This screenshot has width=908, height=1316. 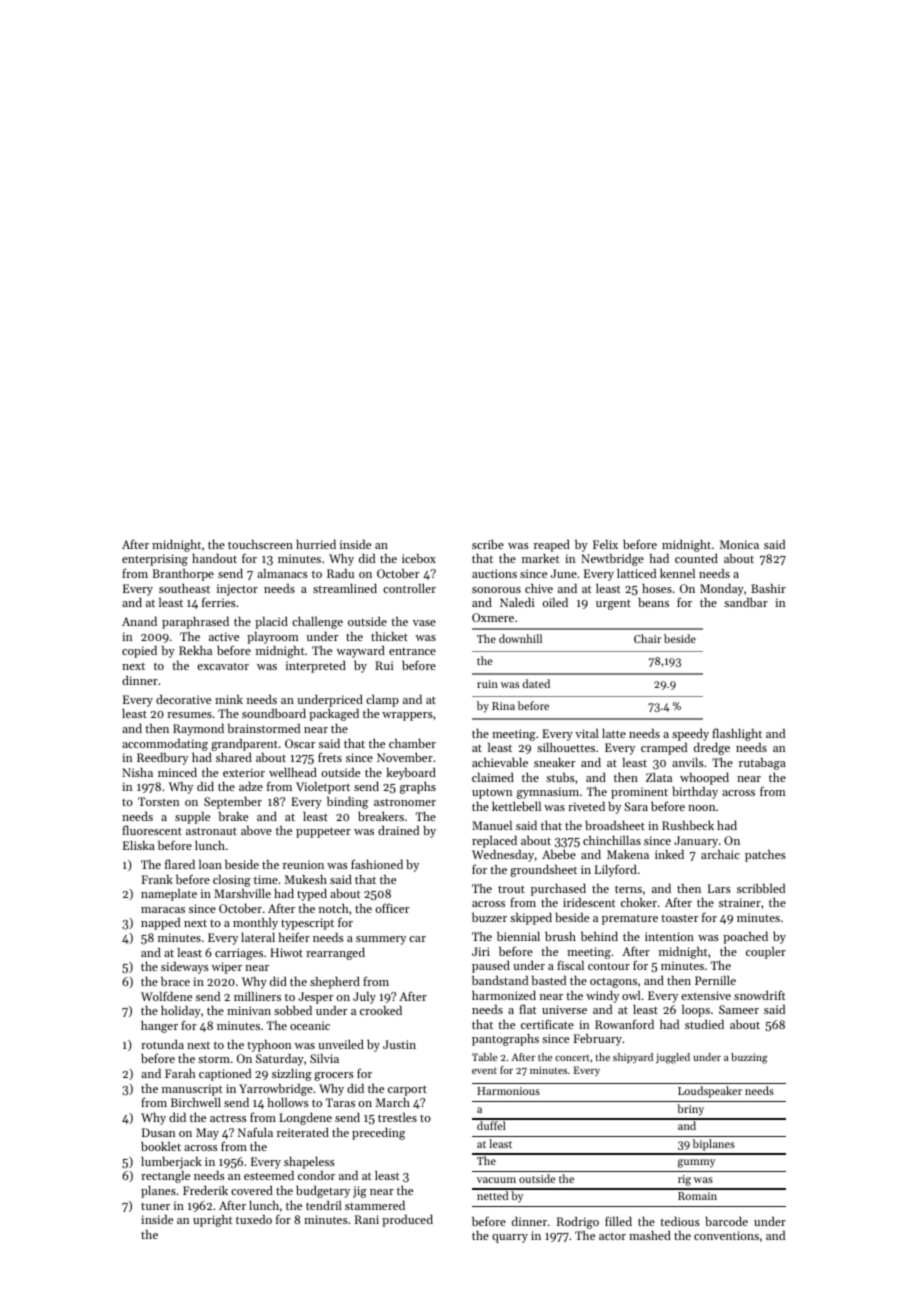 I want to click on skipped, so click(x=531, y=918).
